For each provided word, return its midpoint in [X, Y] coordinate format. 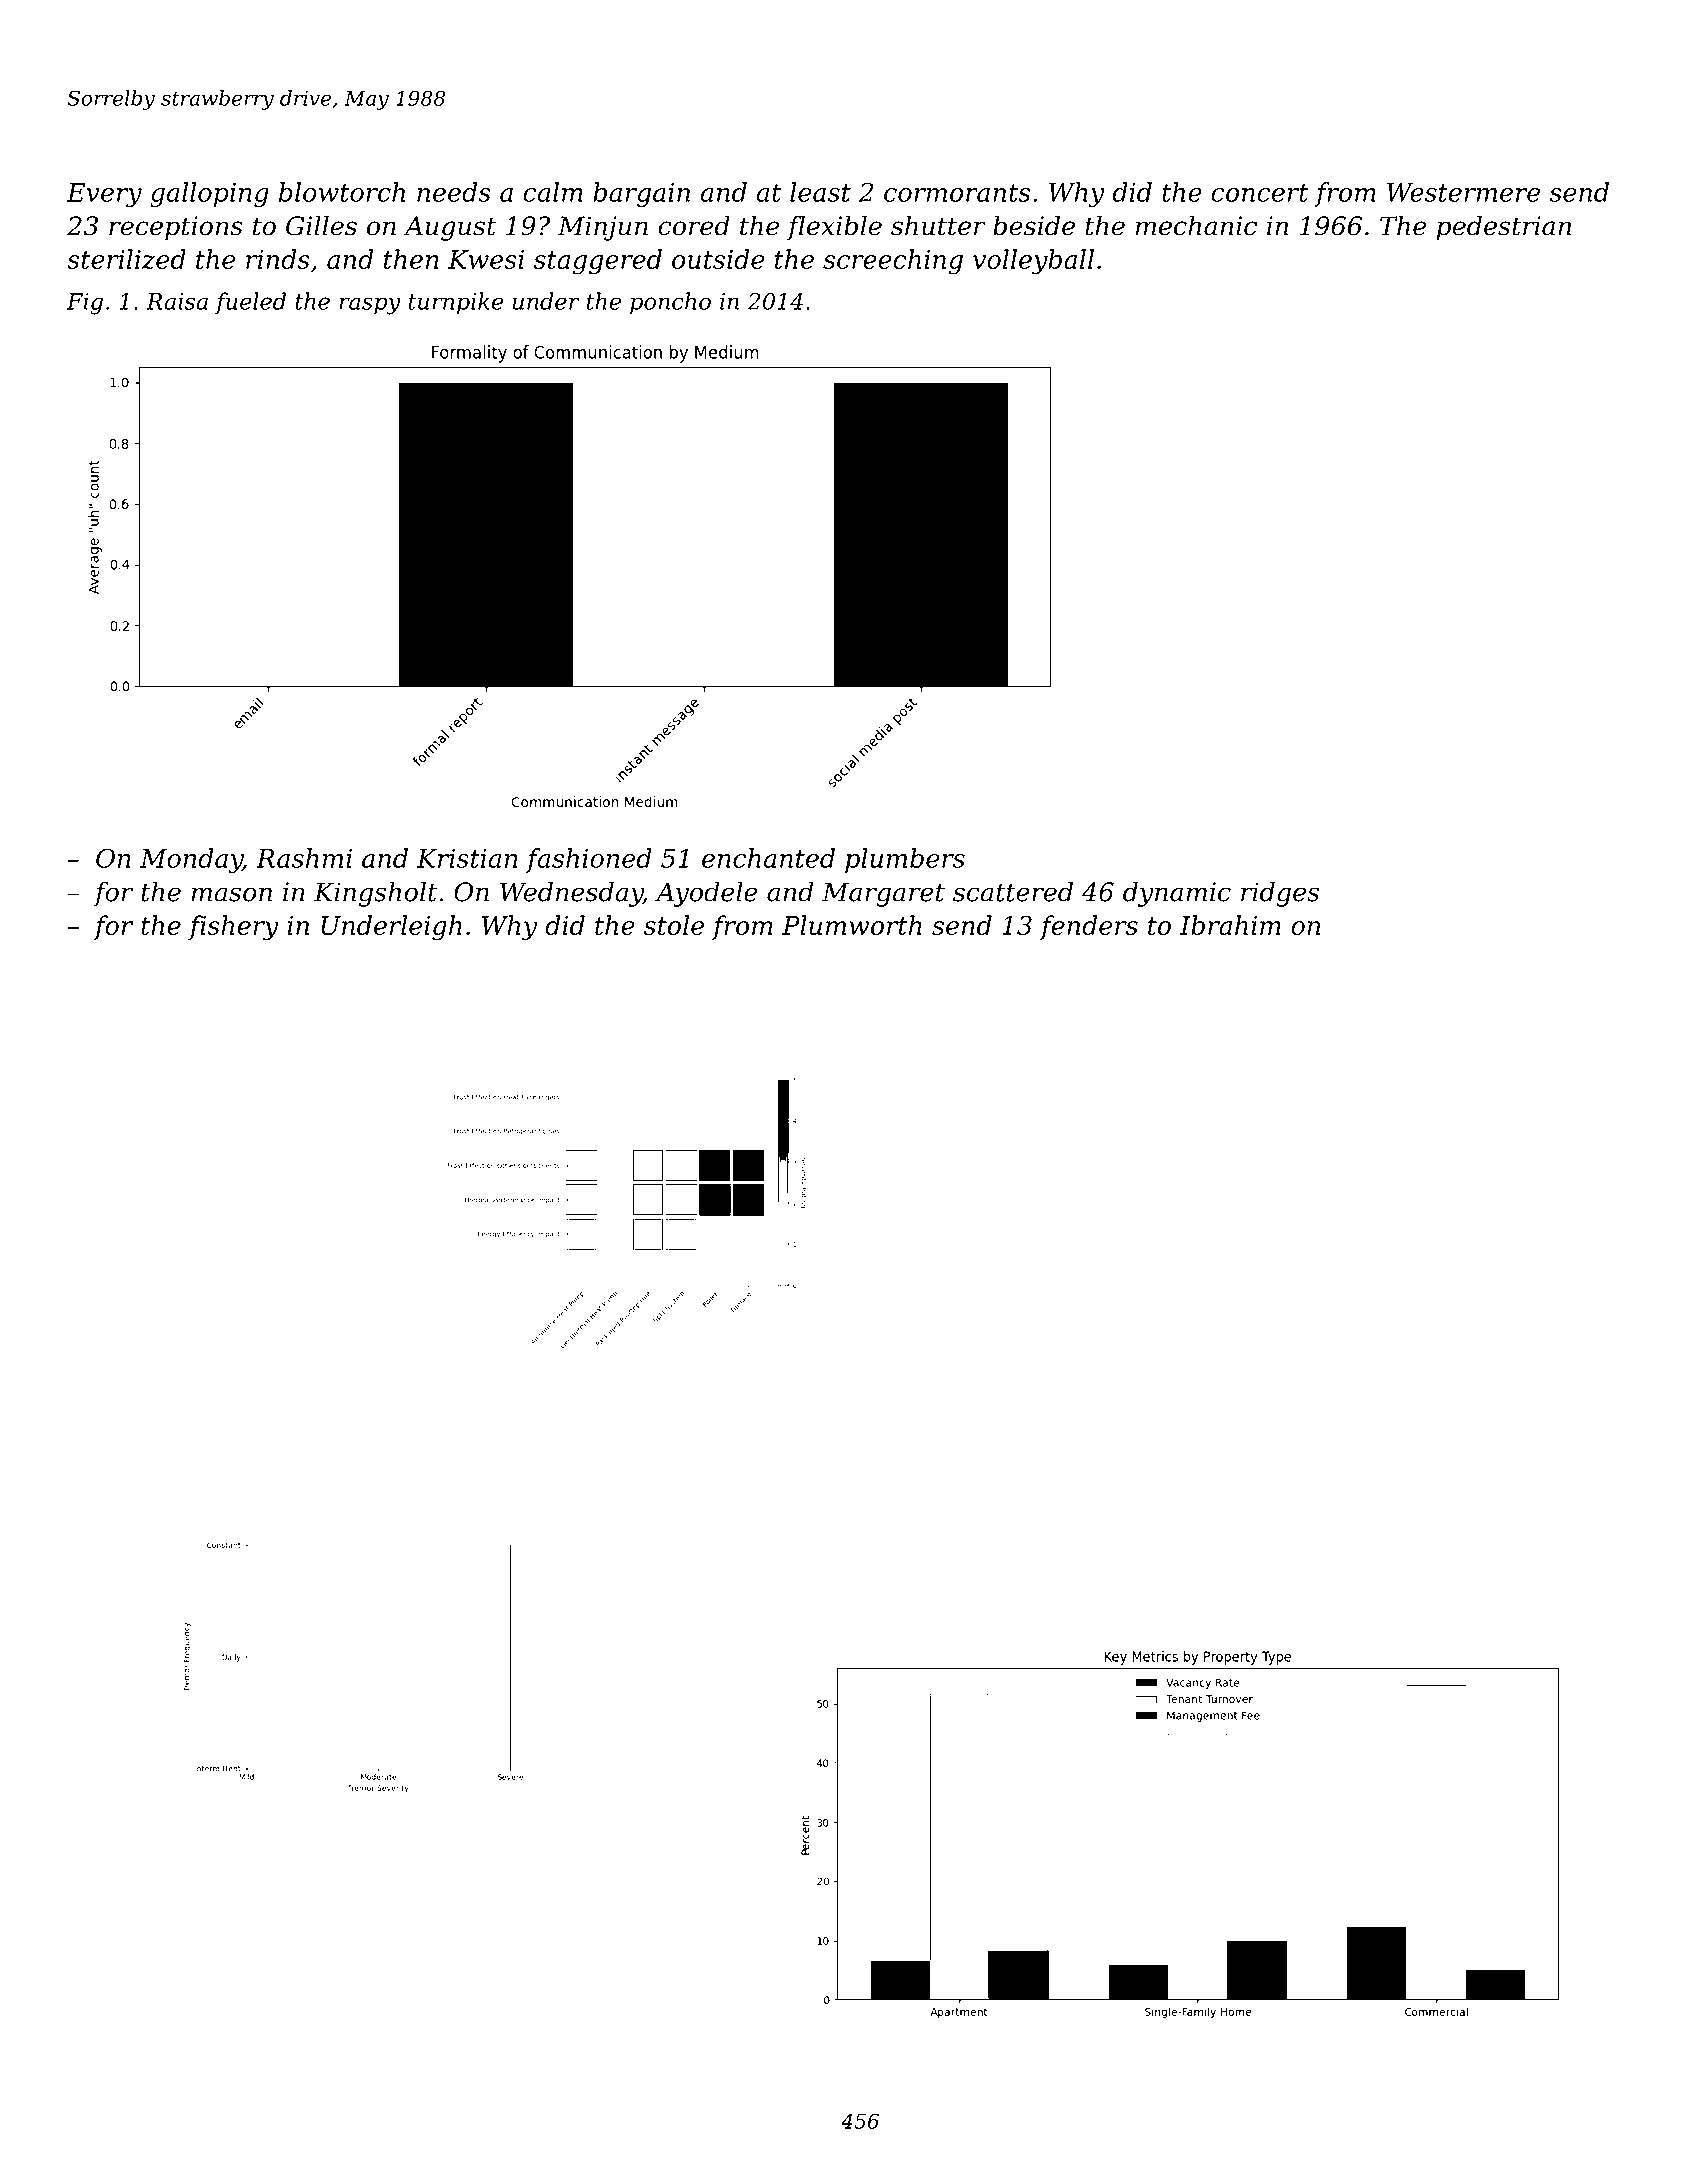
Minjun [603, 228]
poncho [670, 303]
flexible [834, 228]
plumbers [905, 860]
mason [231, 894]
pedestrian [1503, 228]
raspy [370, 306]
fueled [250, 303]
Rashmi [304, 858]
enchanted [768, 858]
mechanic [1196, 225]
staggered [598, 262]
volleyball [1033, 262]
